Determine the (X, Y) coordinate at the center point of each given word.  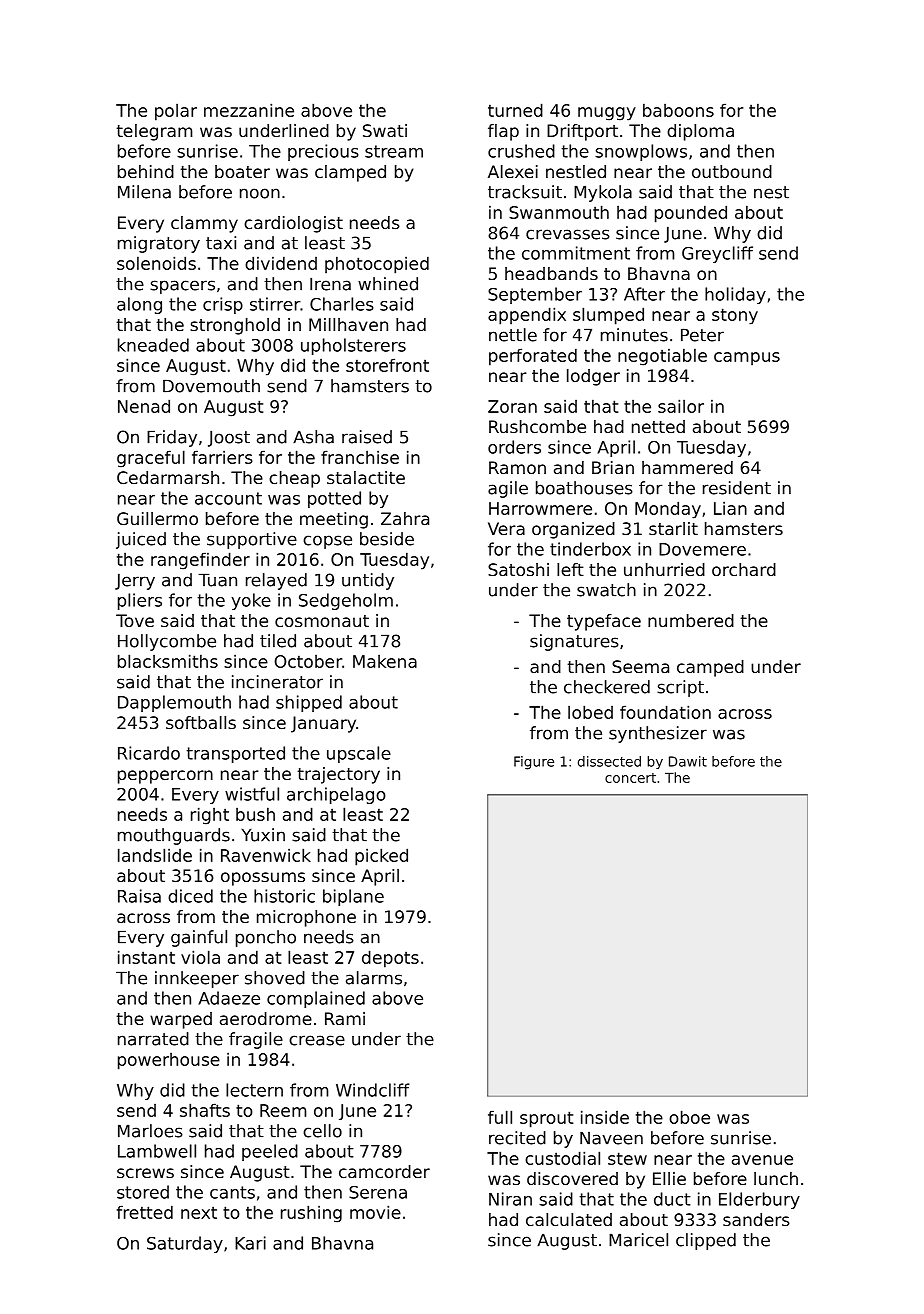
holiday (735, 295)
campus (747, 359)
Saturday (185, 1244)
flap (503, 132)
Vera (506, 528)
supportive (252, 540)
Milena (144, 192)
